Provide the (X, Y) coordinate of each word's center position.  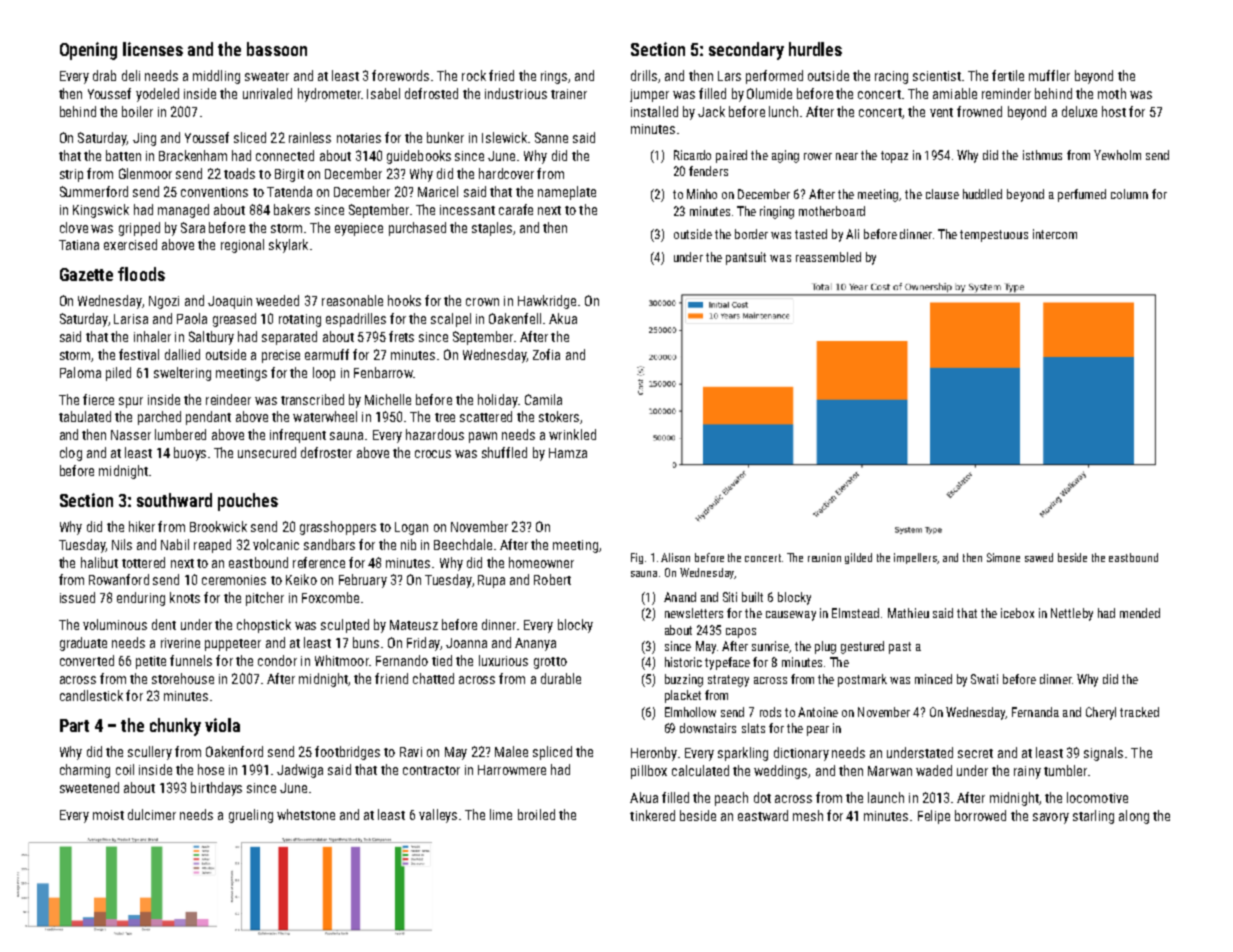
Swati (984, 679)
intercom (1055, 234)
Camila (543, 399)
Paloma (80, 372)
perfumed (1082, 195)
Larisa (131, 319)
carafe (516, 209)
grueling (251, 816)
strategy (728, 681)
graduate (83, 644)
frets (401, 336)
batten (123, 155)
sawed (1039, 557)
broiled (536, 814)
